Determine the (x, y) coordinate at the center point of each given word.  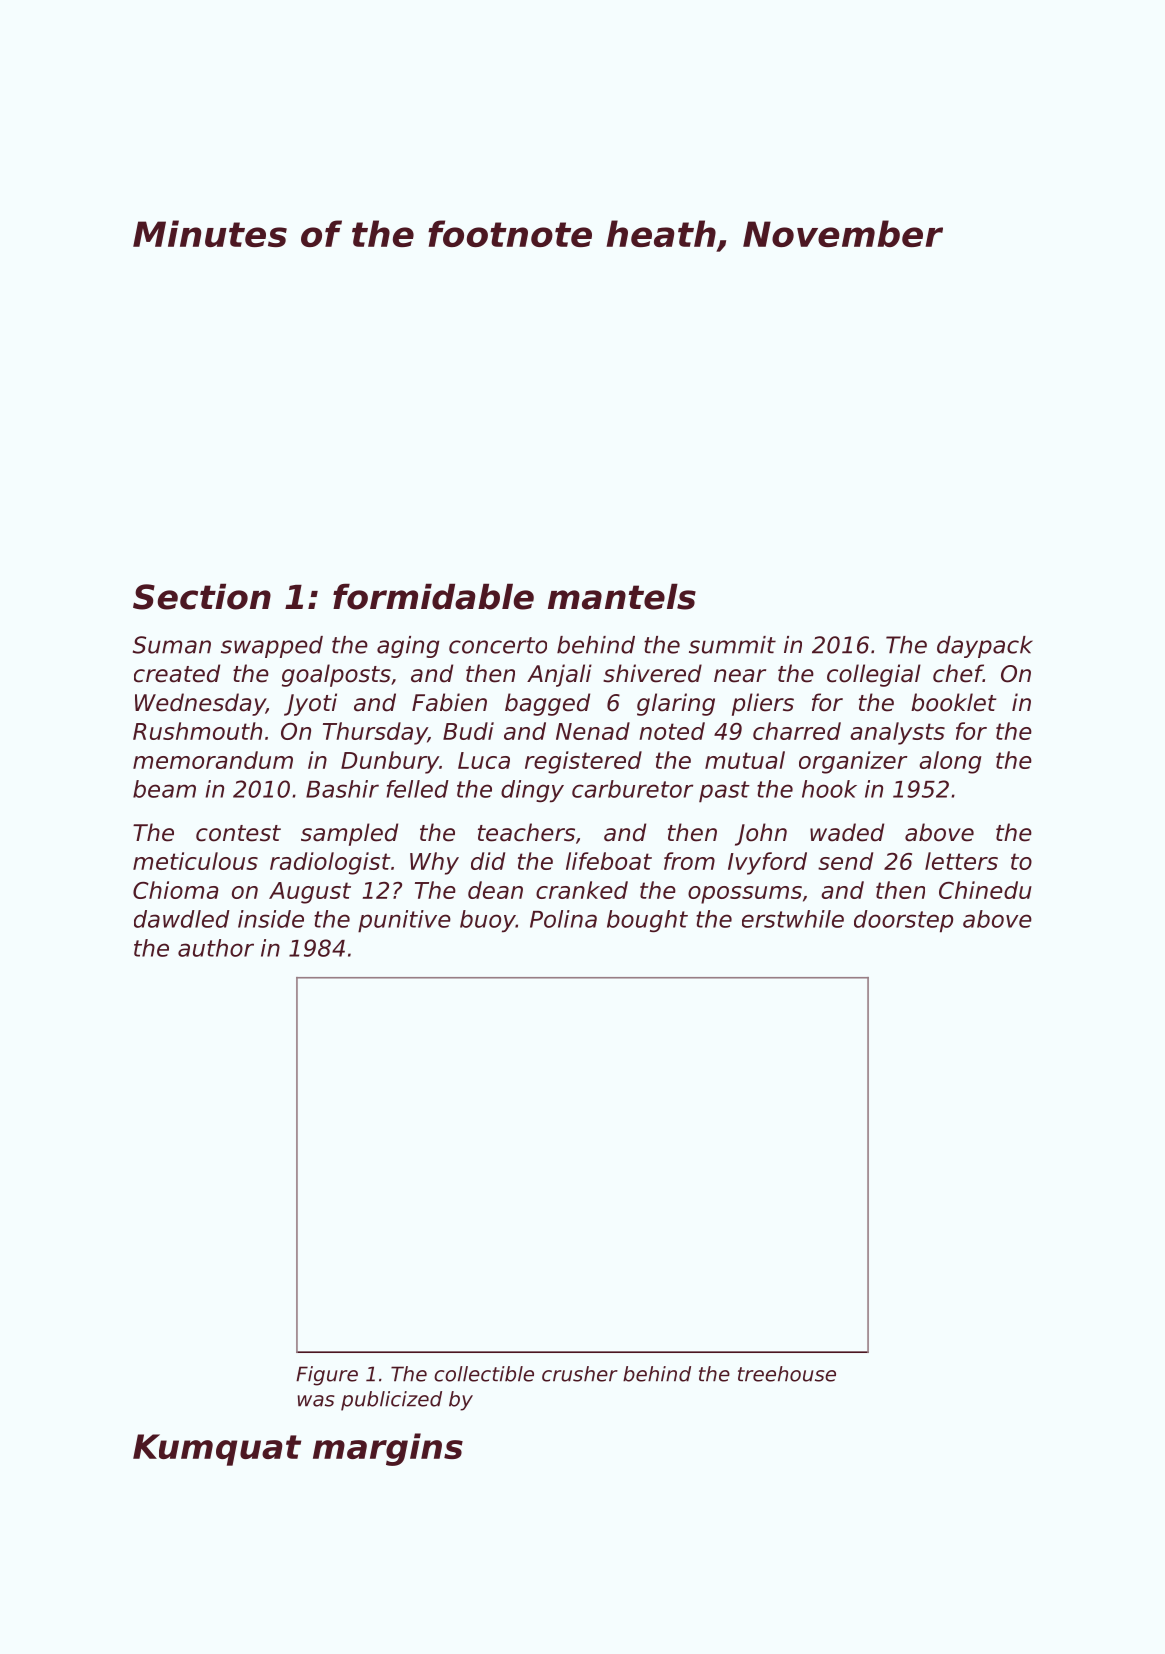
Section (202, 597)
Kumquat (217, 1450)
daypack (985, 647)
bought (647, 921)
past (724, 792)
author (216, 948)
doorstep (903, 921)
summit (732, 645)
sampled (349, 834)
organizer (853, 762)
